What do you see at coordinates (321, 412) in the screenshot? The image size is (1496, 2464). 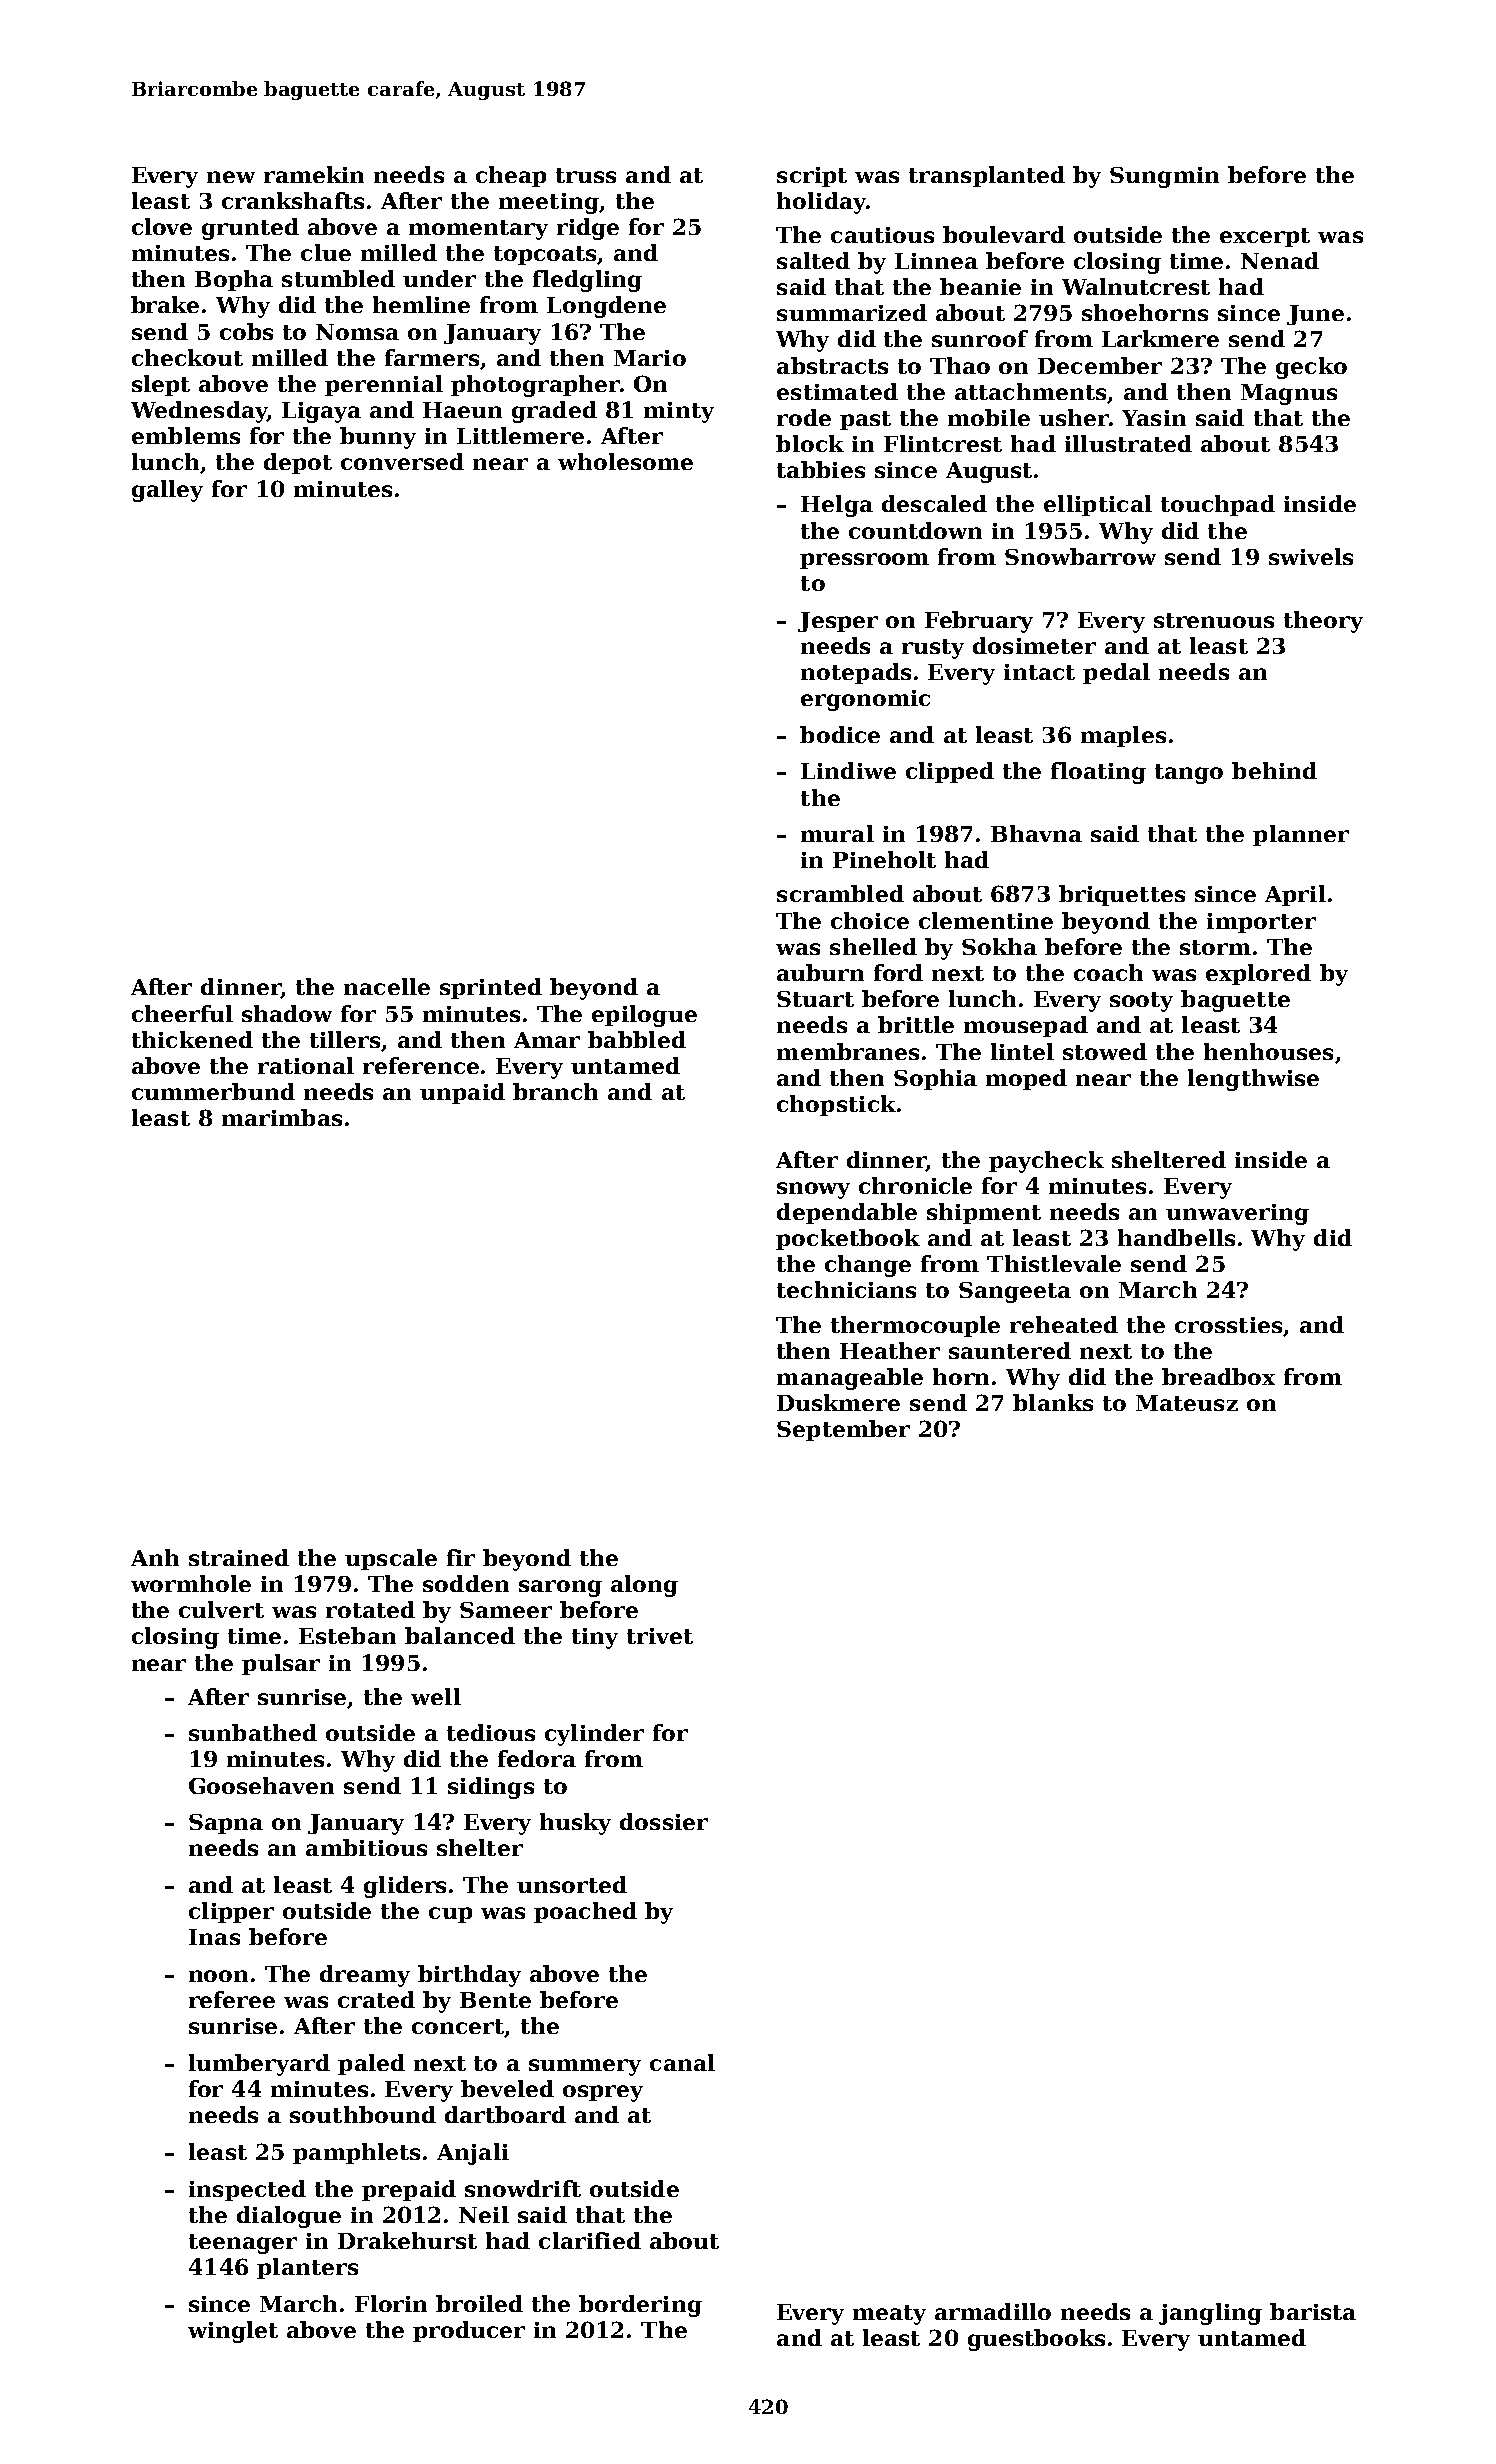 I see `Ligaya` at bounding box center [321, 412].
